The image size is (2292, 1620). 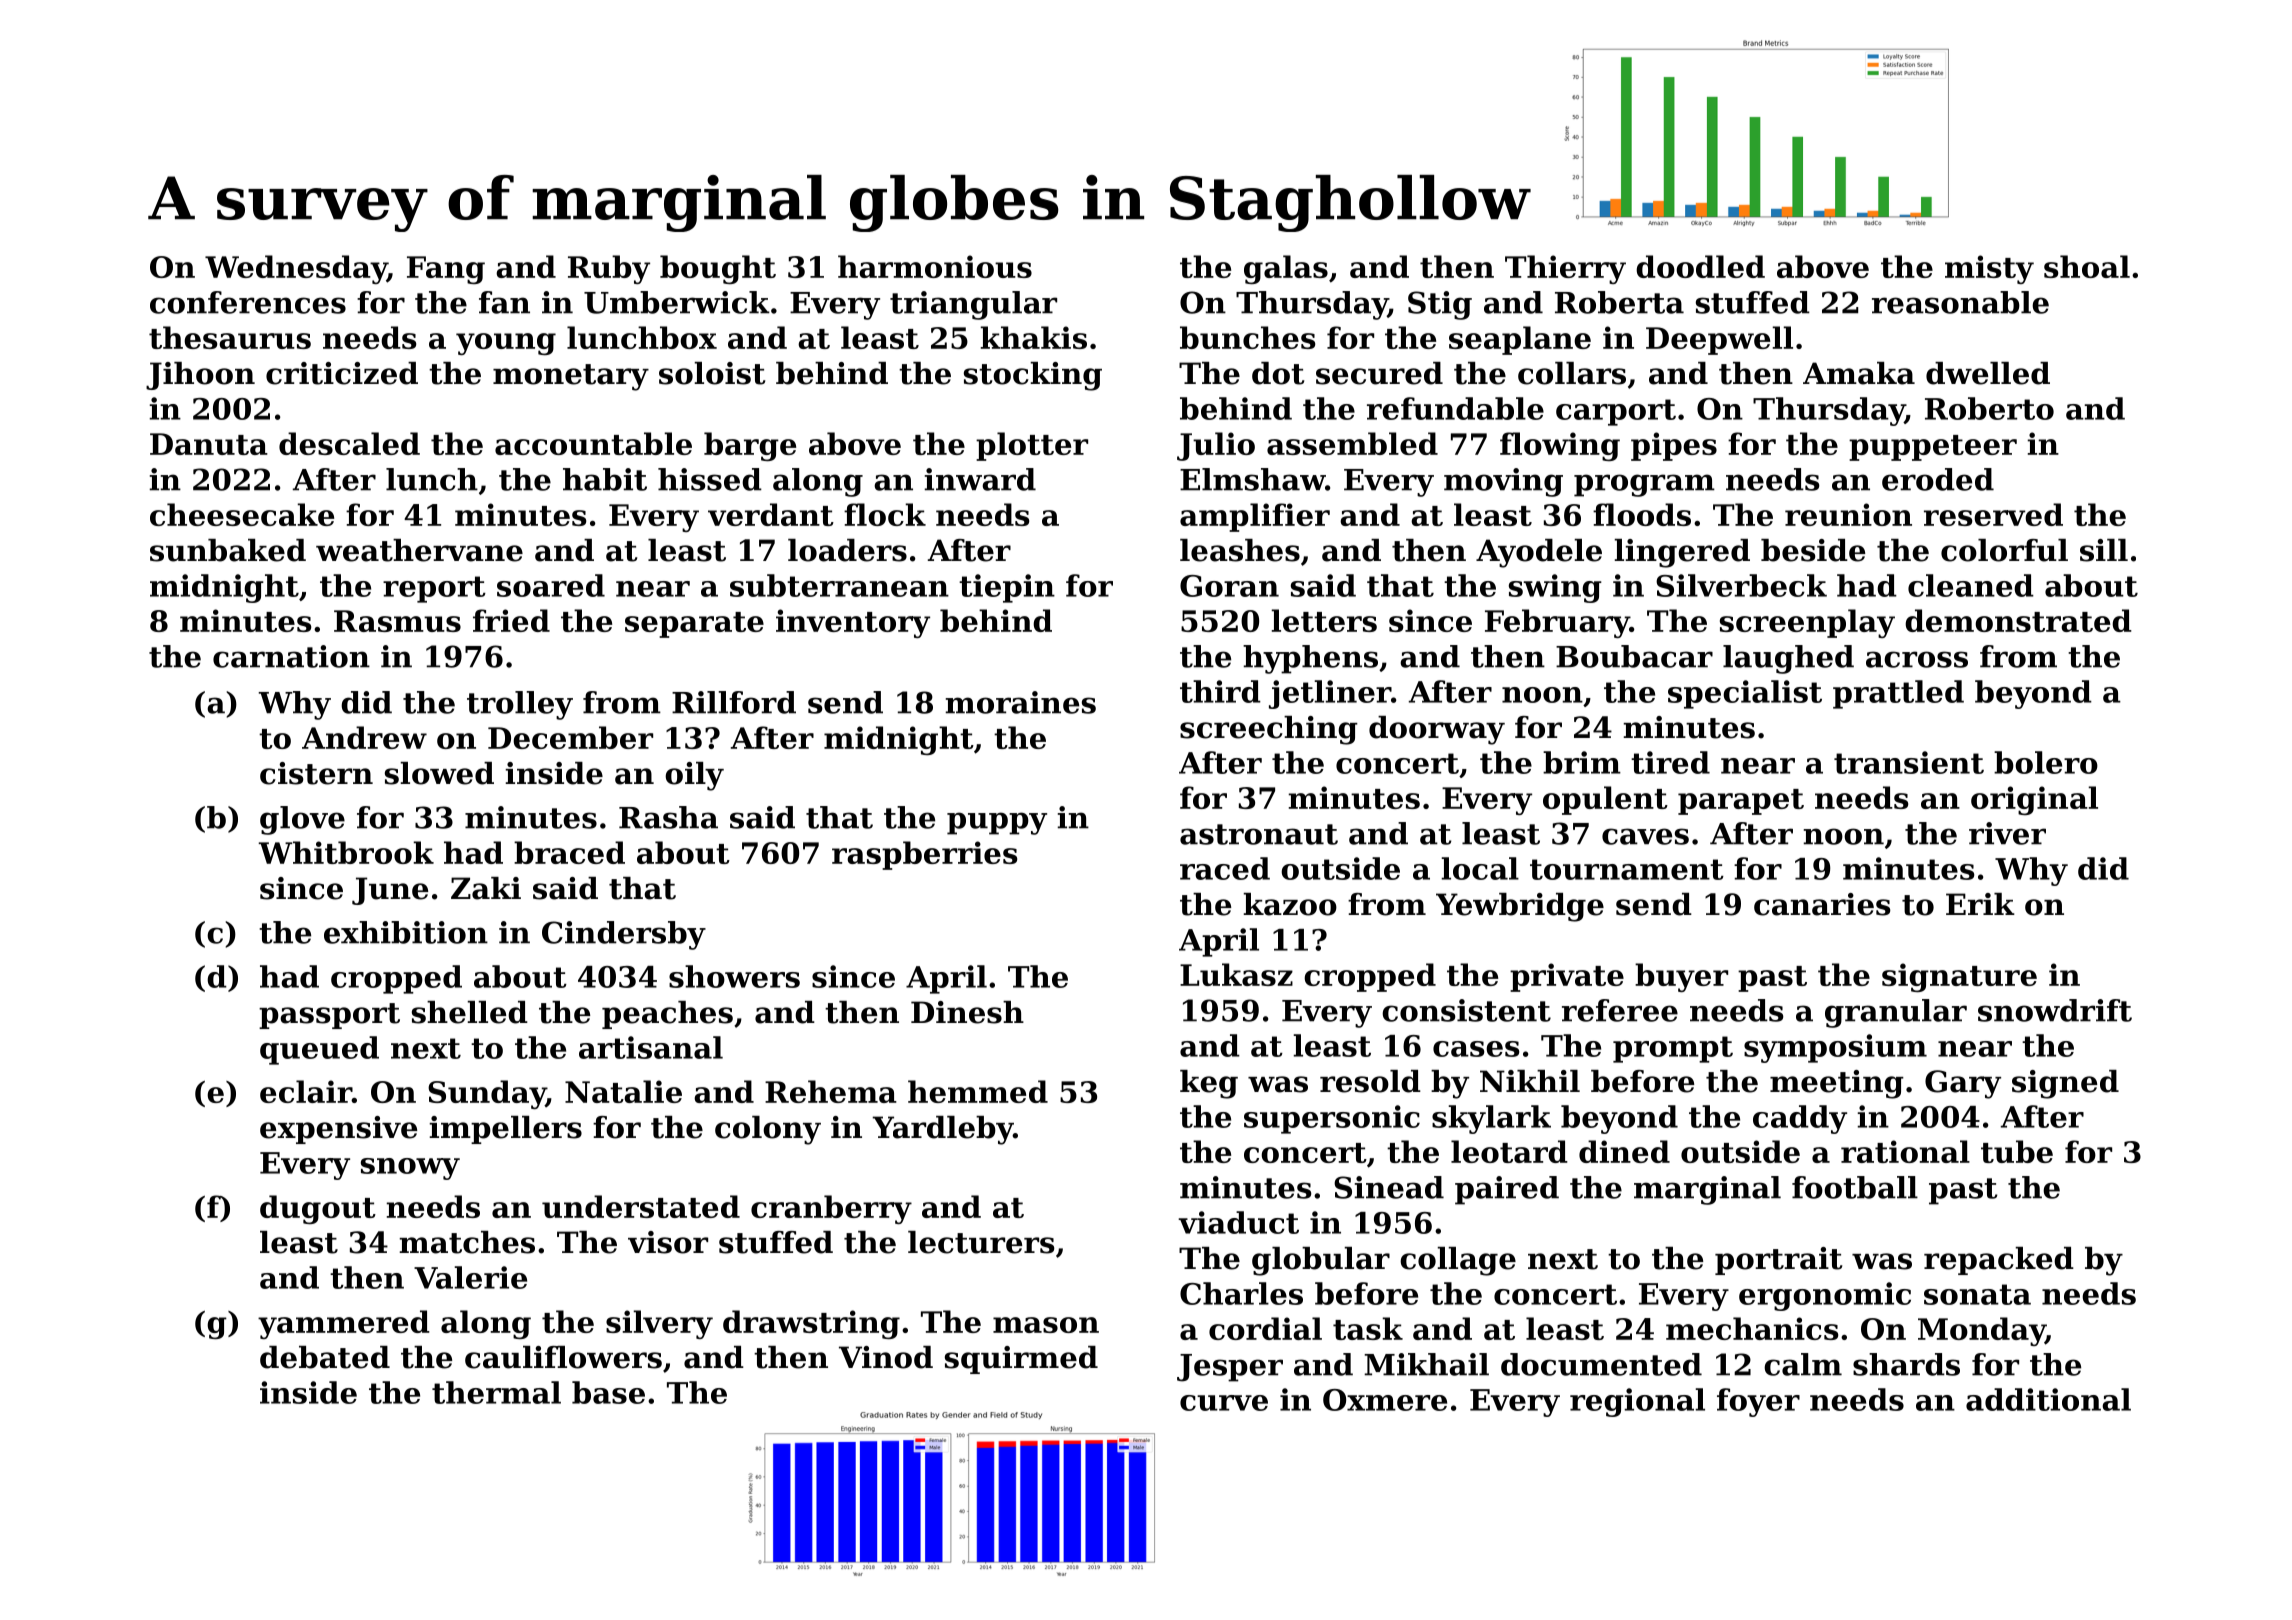 What do you see at coordinates (1269, 730) in the document?
I see `screeching` at bounding box center [1269, 730].
